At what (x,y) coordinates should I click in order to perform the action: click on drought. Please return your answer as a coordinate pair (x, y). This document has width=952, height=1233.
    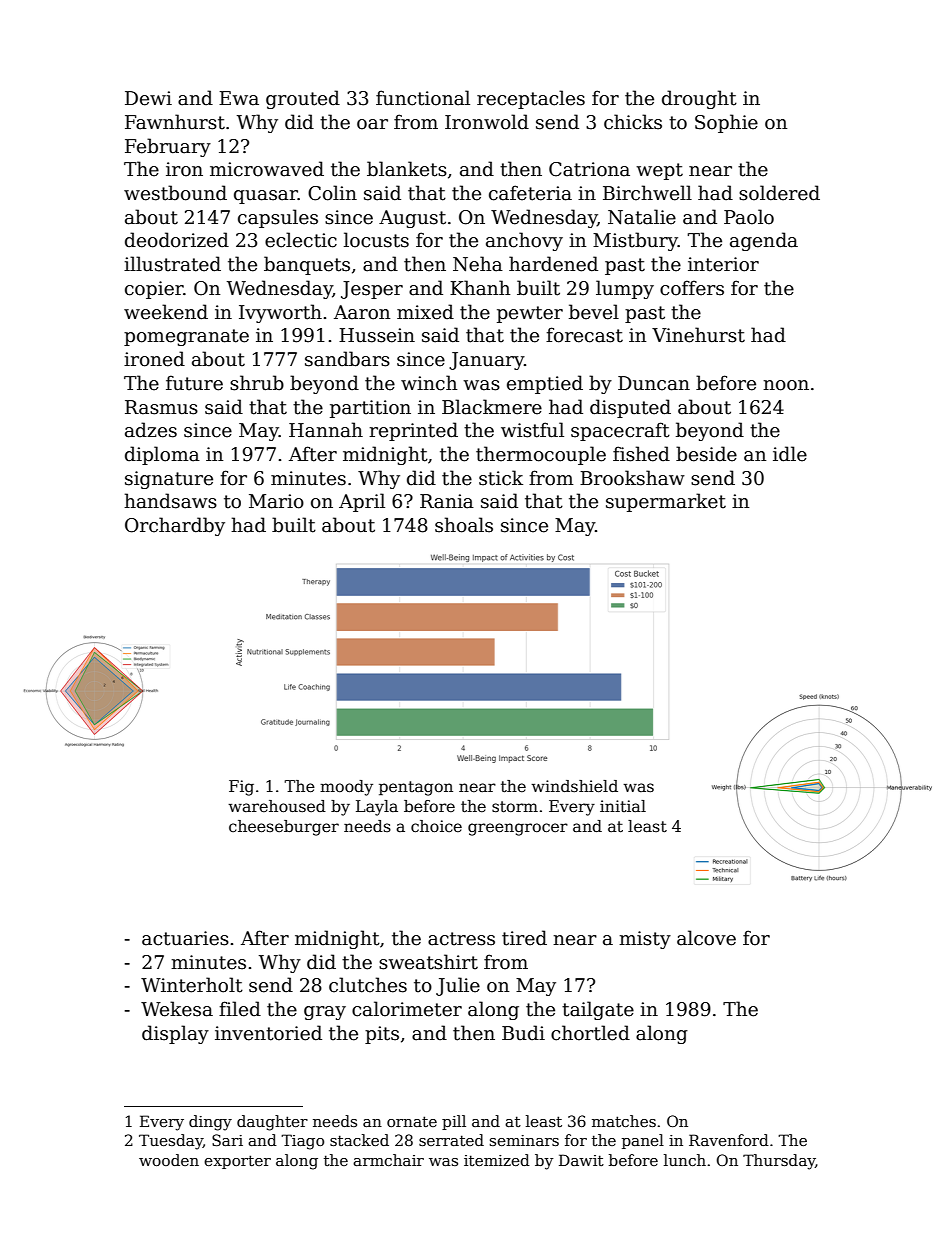
    Looking at the image, I should click on (699, 99).
